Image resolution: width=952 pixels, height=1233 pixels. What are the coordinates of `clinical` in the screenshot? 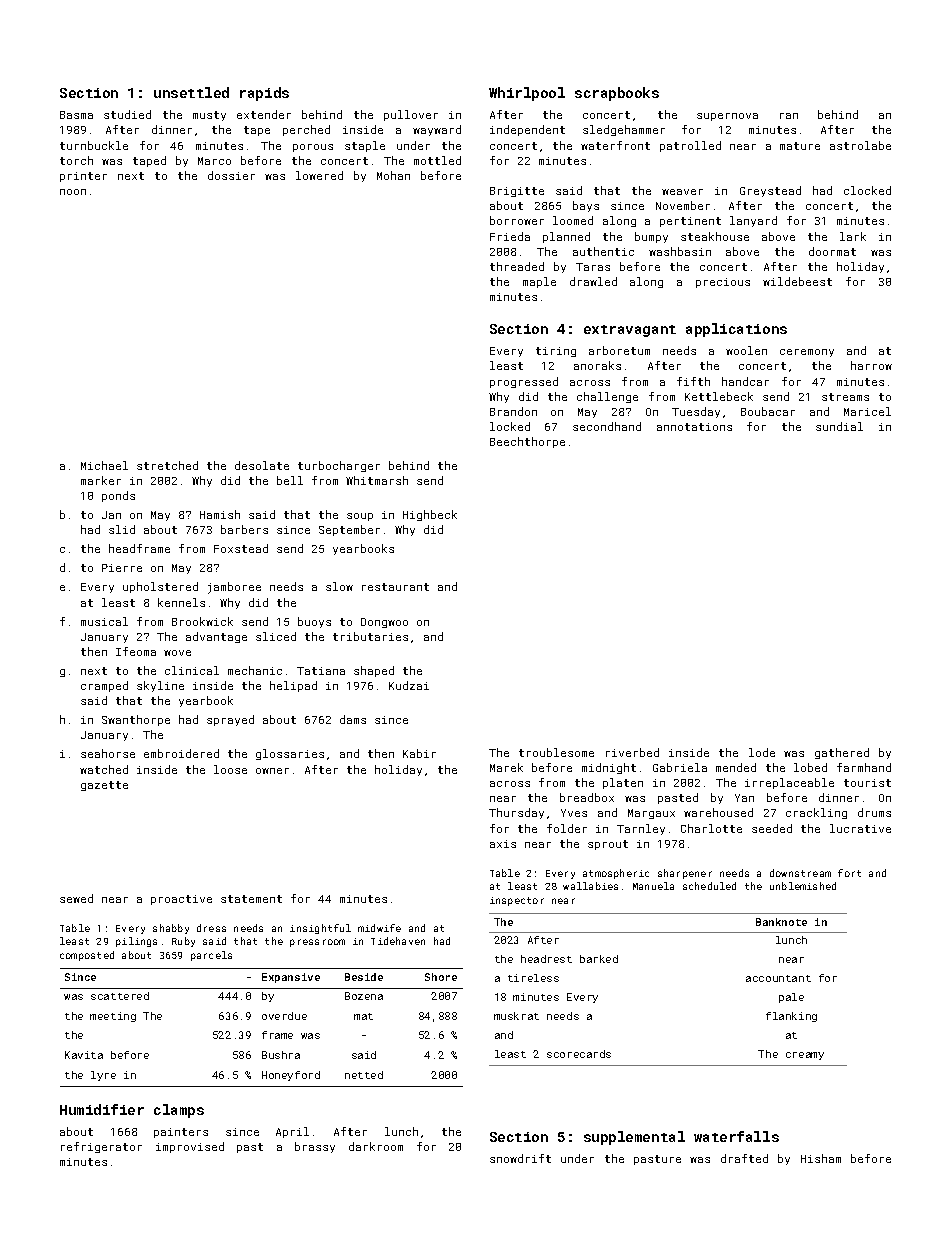 It's located at (192, 670).
